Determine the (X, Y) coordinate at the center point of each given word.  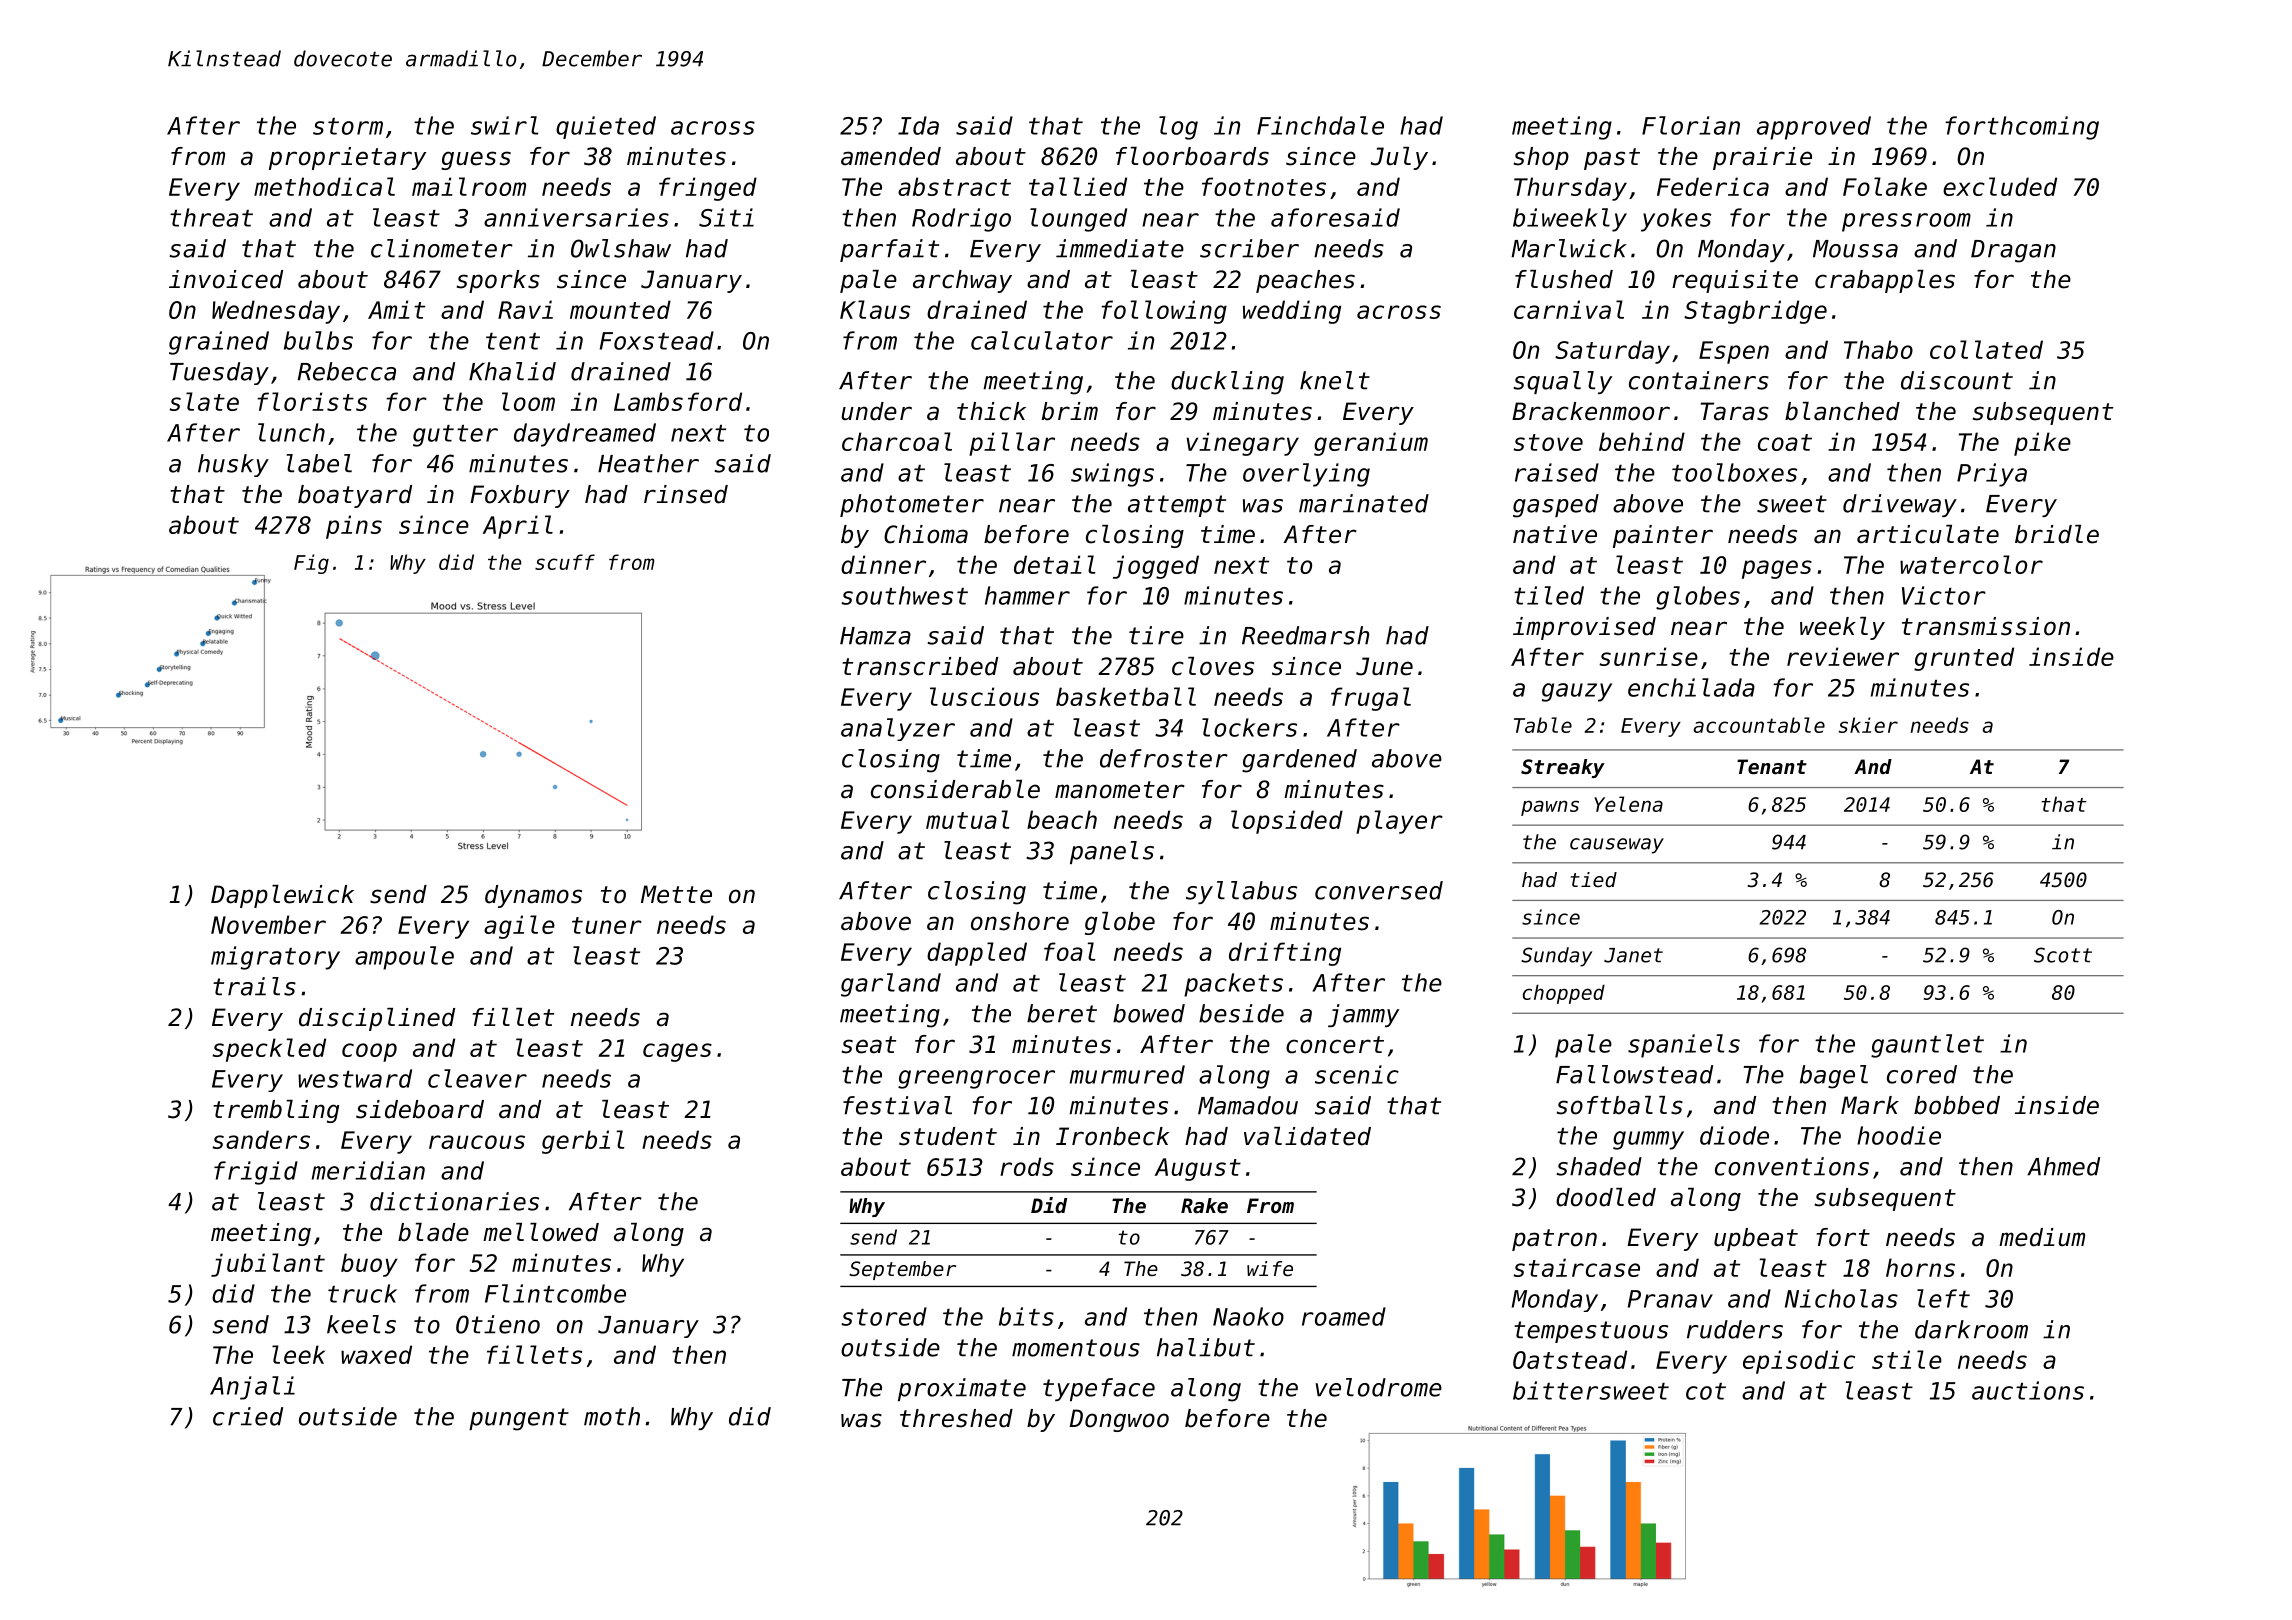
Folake (1885, 186)
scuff (565, 562)
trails (254, 986)
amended (891, 156)
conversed (1379, 890)
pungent (519, 1419)
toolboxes (1734, 472)
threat (211, 217)
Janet (1633, 955)
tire (1156, 635)
